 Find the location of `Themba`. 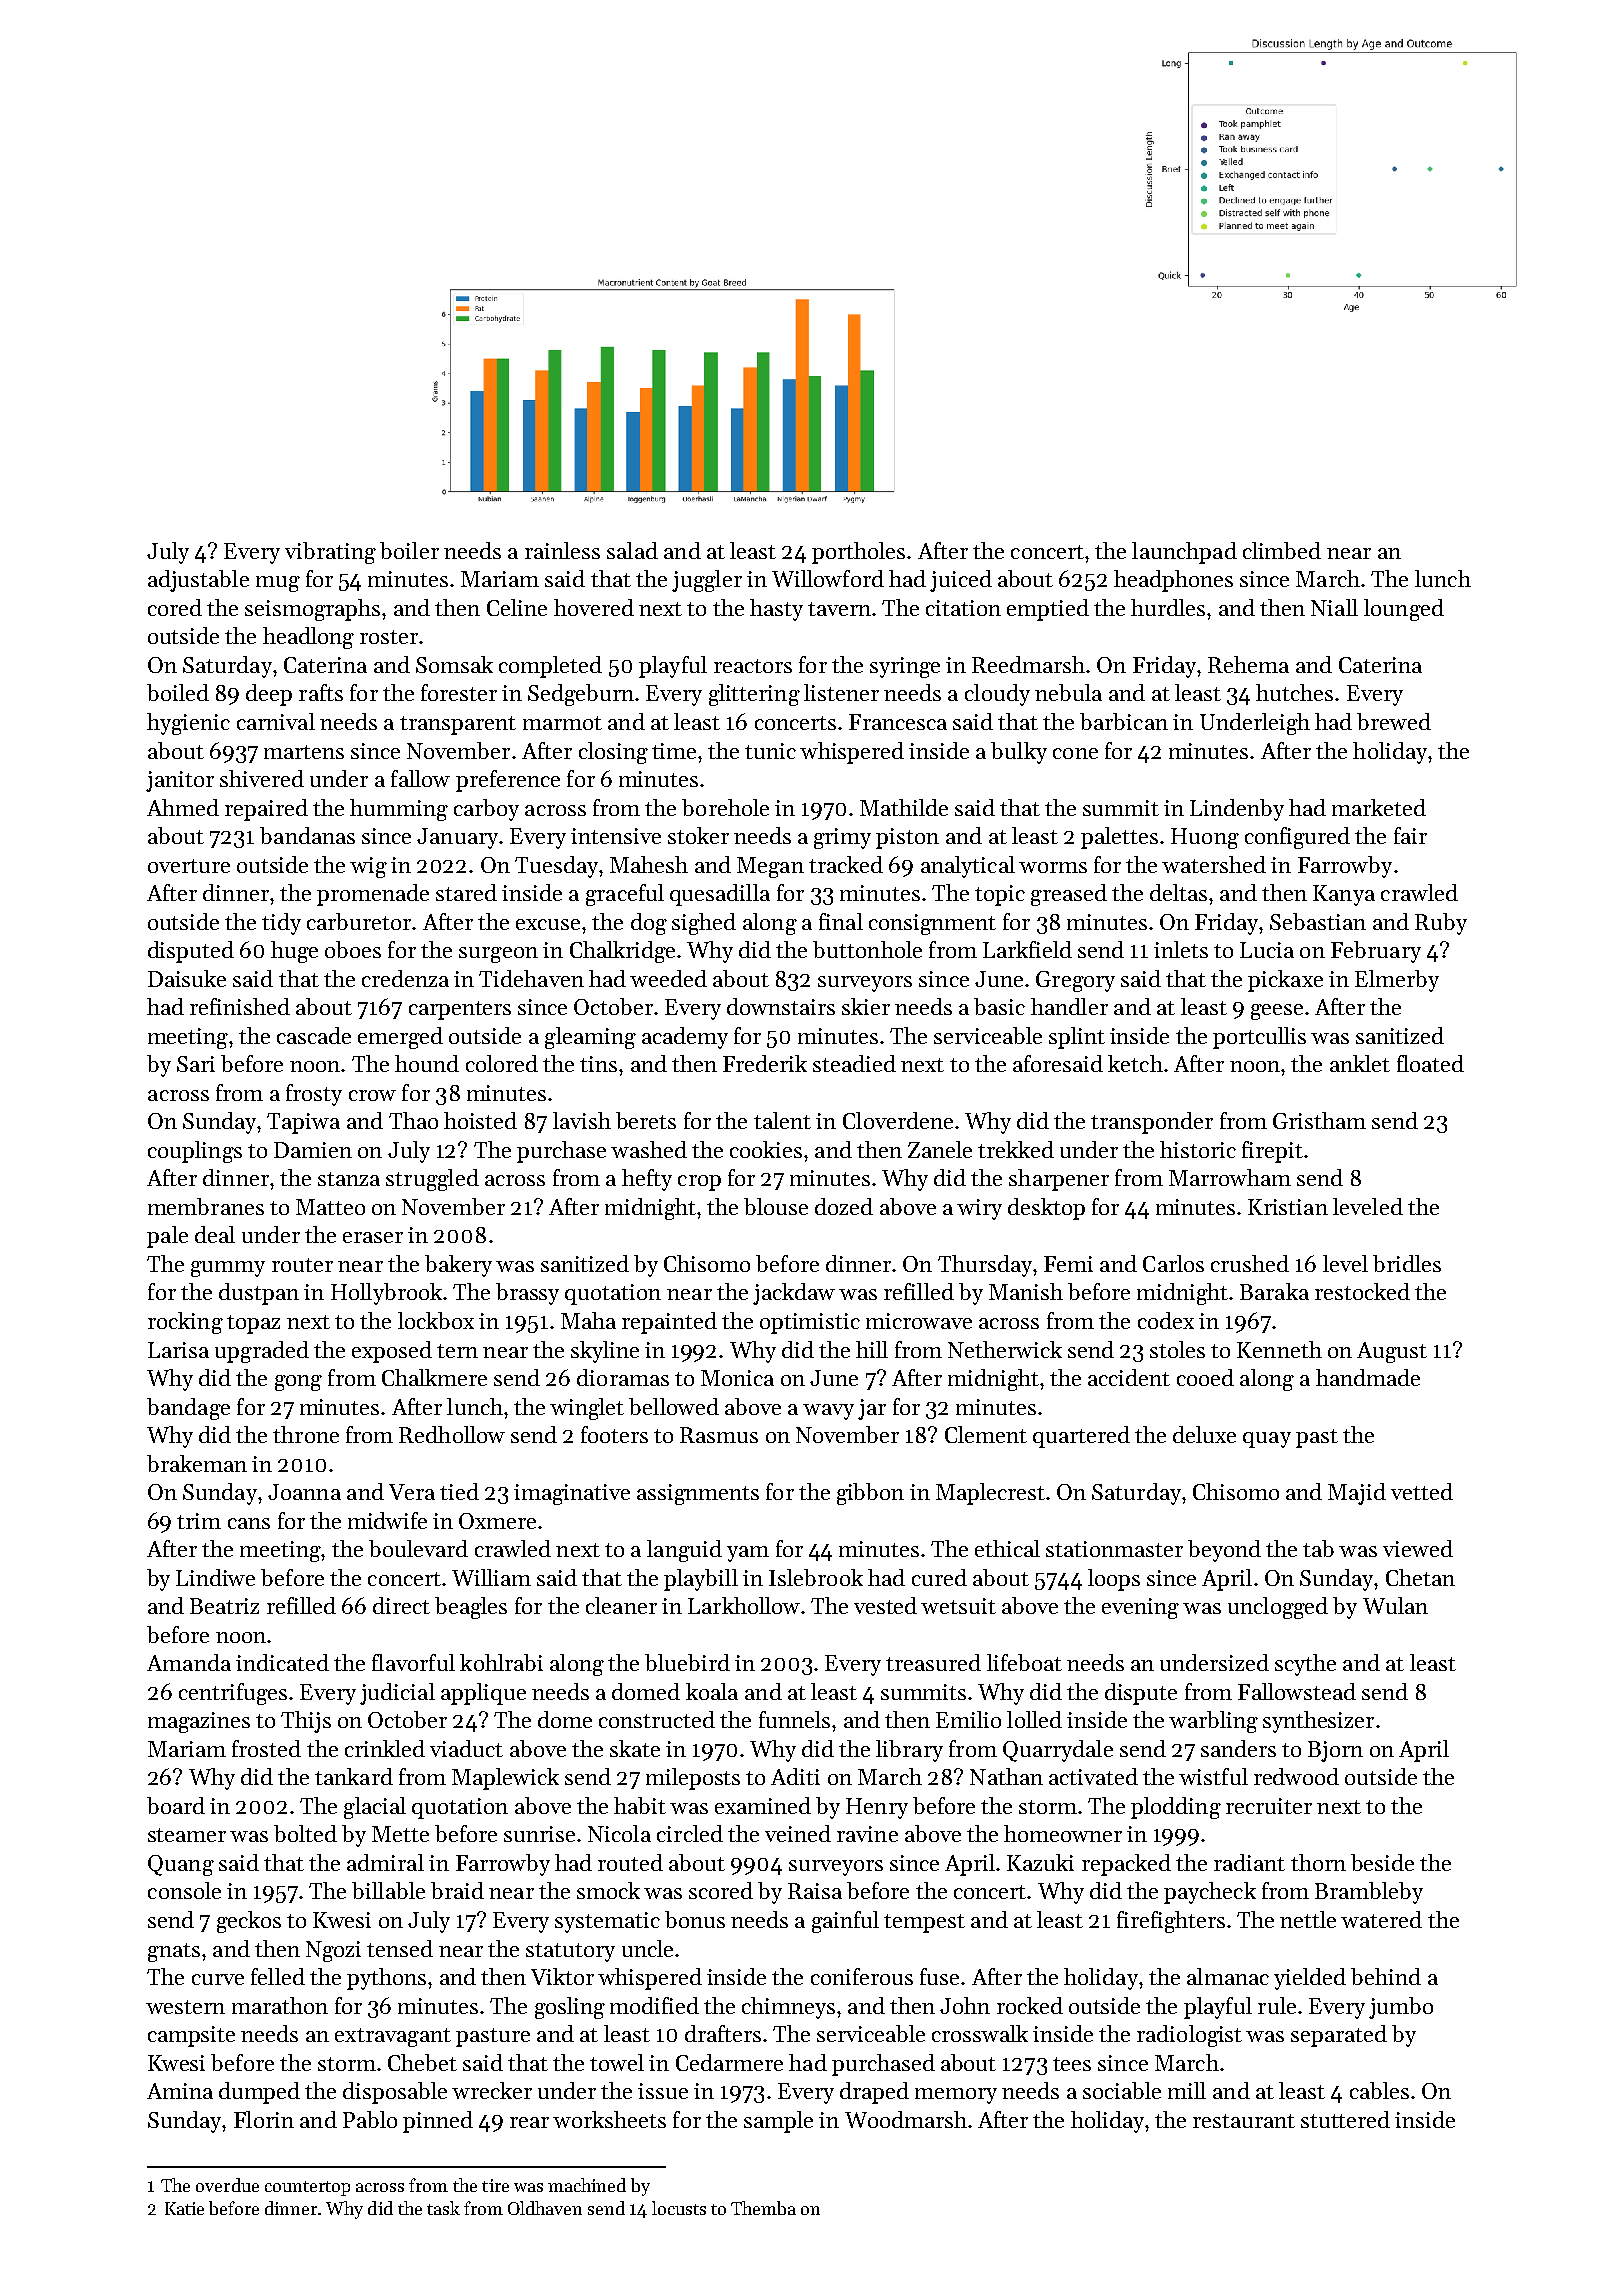

Themba is located at coordinates (763, 2208).
